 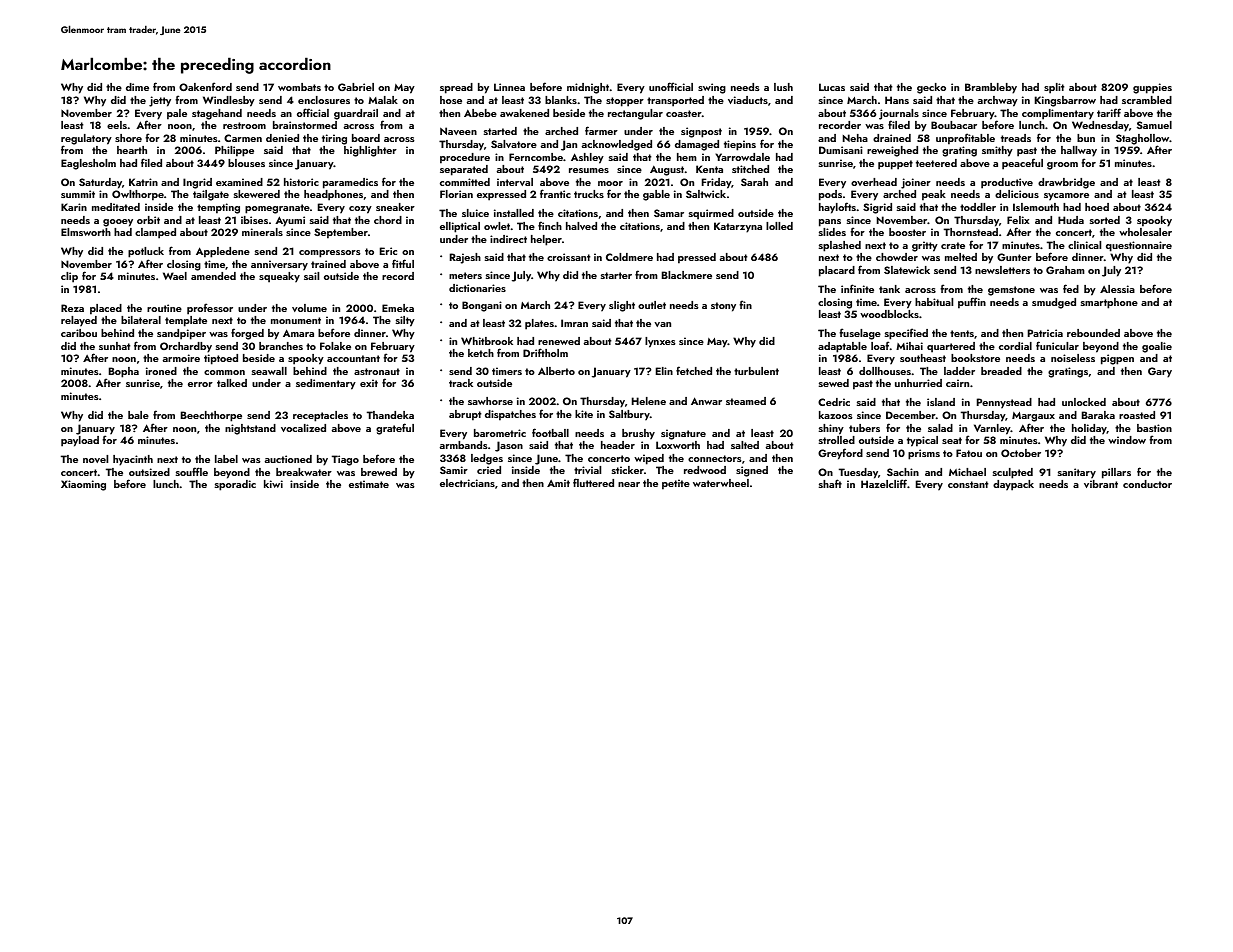 I want to click on common, so click(x=224, y=372).
